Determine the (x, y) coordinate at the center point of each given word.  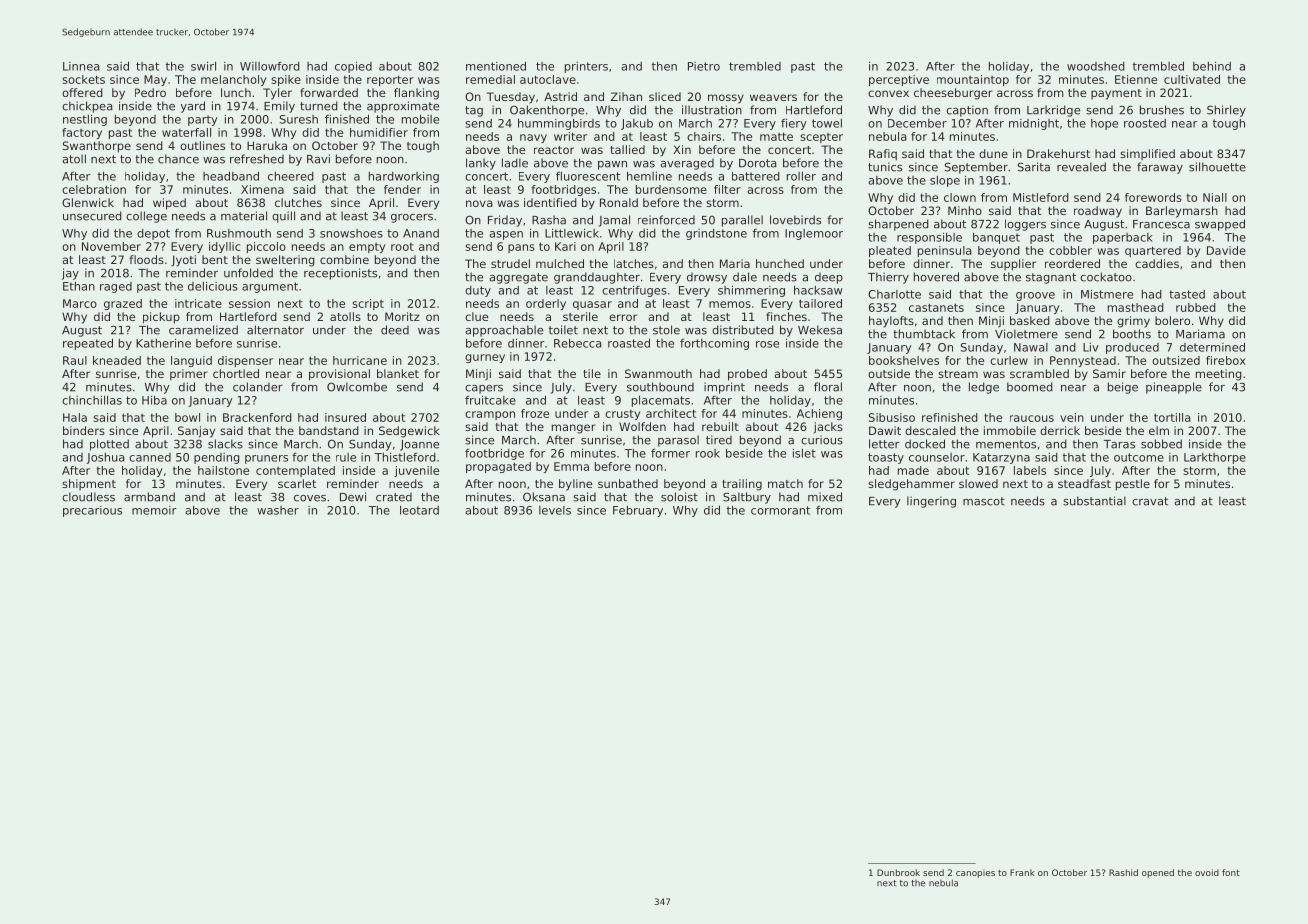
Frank (1022, 872)
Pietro (704, 66)
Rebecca (578, 343)
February (638, 511)
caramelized (203, 330)
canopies (975, 873)
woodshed (1096, 66)
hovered (936, 277)
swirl (203, 66)
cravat (1150, 501)
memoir (154, 510)
